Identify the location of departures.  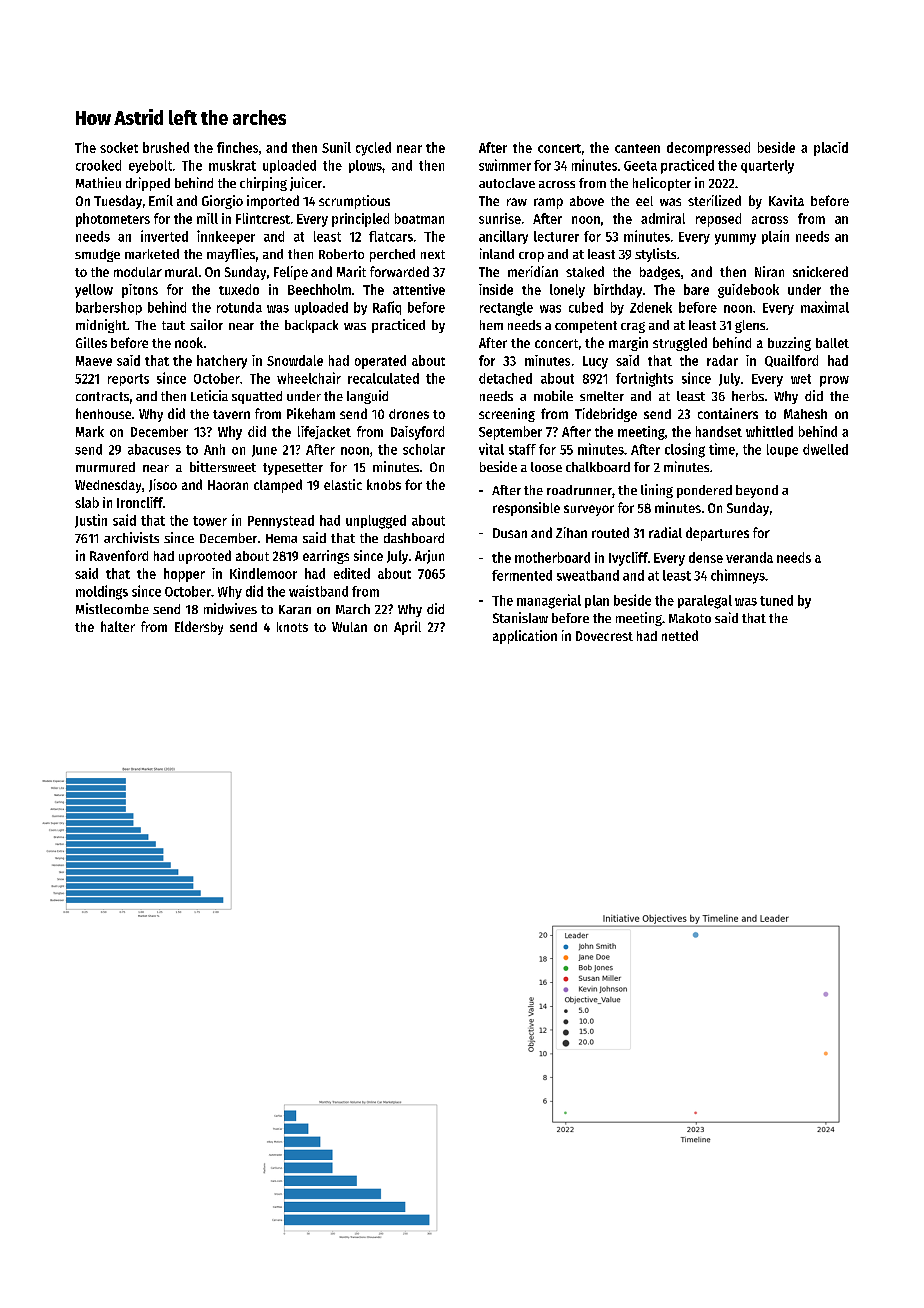
(717, 534).
